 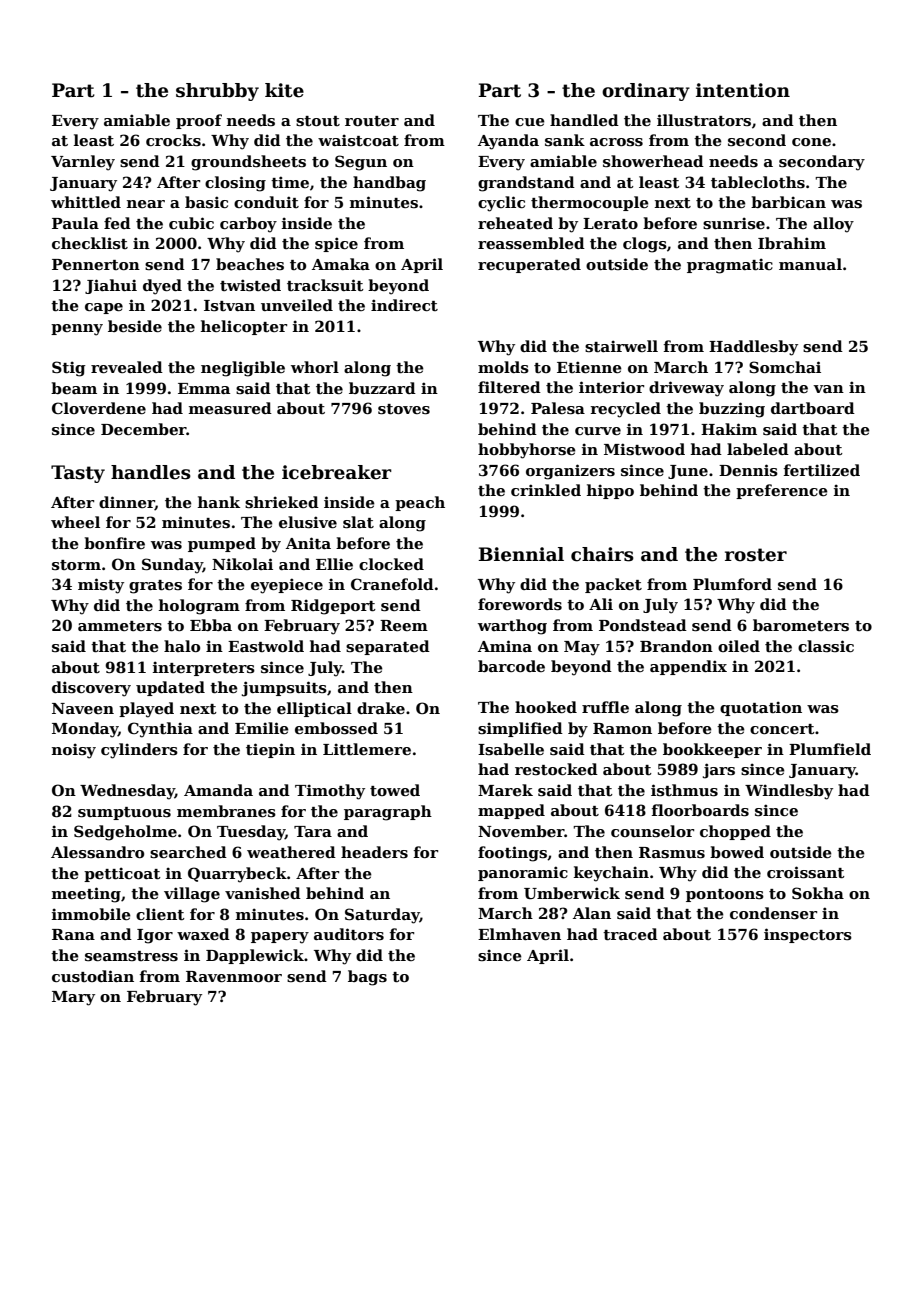 What do you see at coordinates (785, 367) in the screenshot?
I see `Somchai` at bounding box center [785, 367].
